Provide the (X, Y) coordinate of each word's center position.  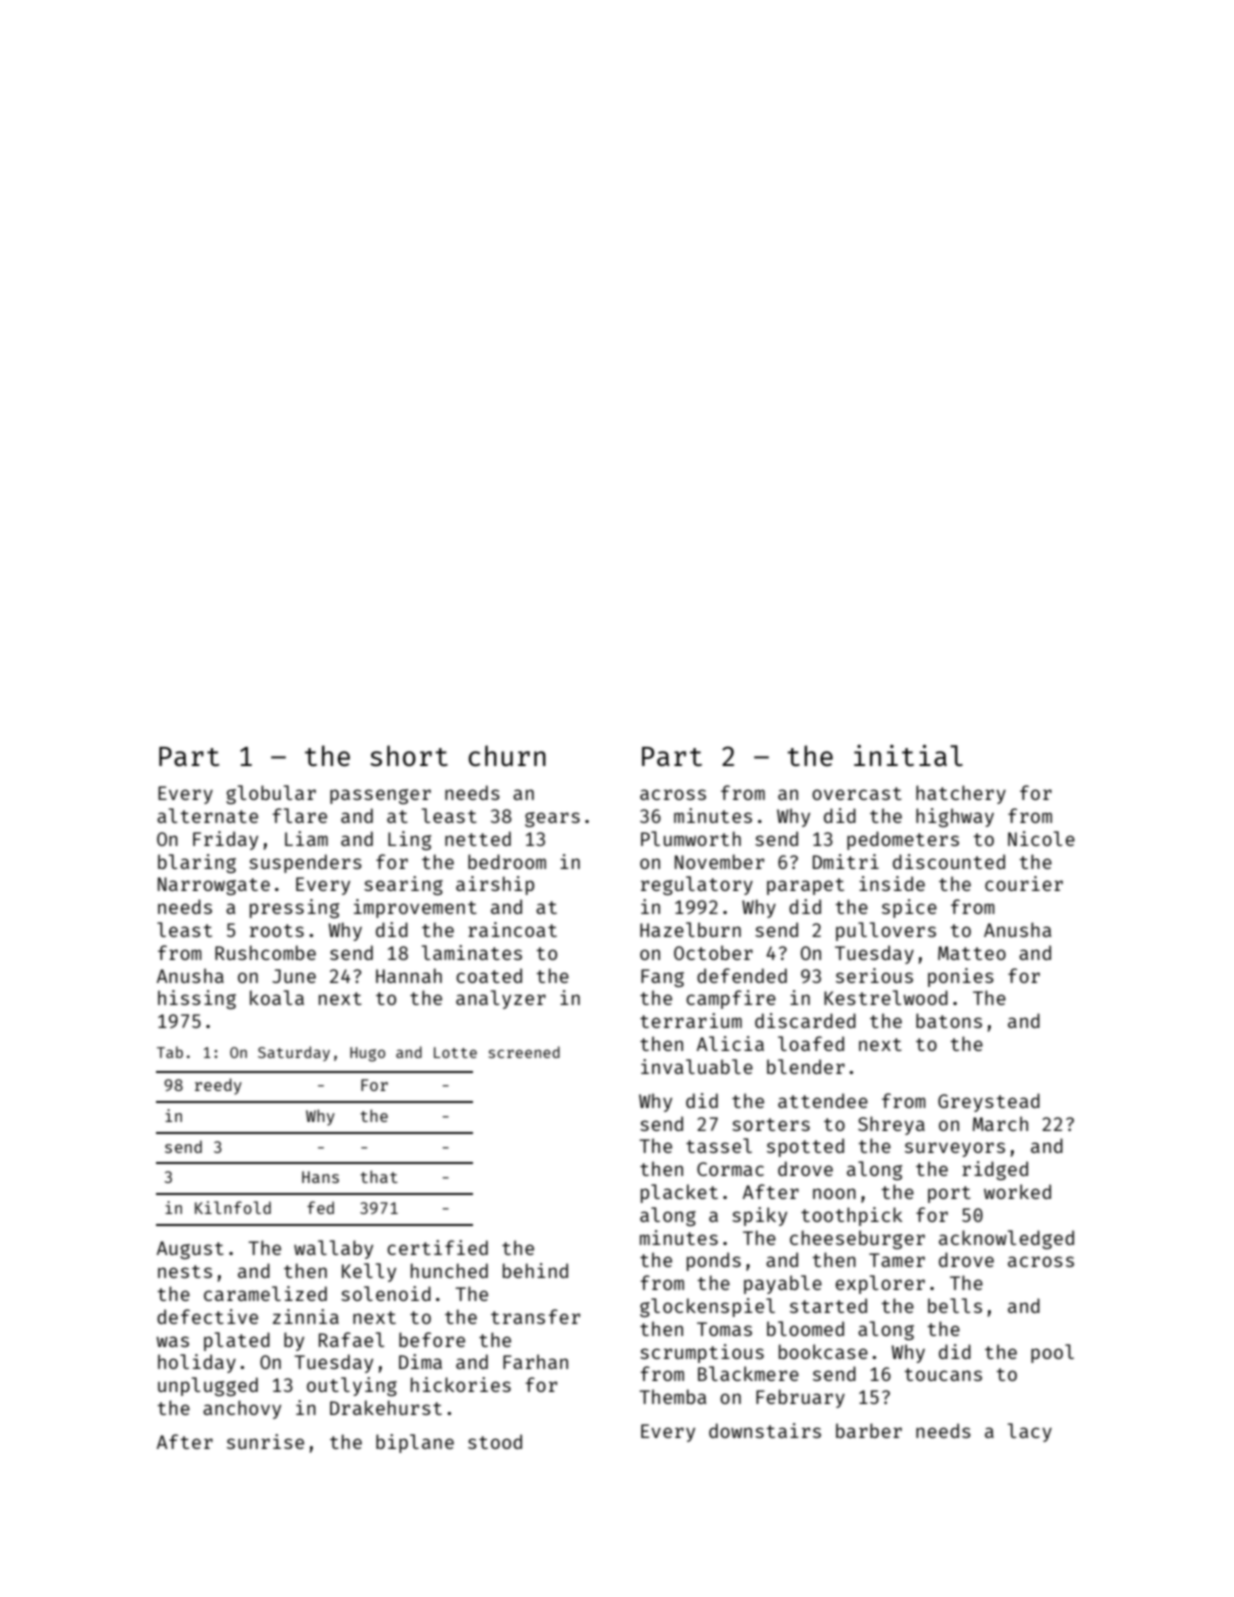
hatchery (961, 794)
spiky (759, 1216)
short (409, 755)
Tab (170, 1052)
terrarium (691, 1020)
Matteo (972, 953)
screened (524, 1052)
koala (277, 997)
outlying (352, 1386)
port (949, 1194)
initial (908, 755)
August (190, 1250)
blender (806, 1066)
